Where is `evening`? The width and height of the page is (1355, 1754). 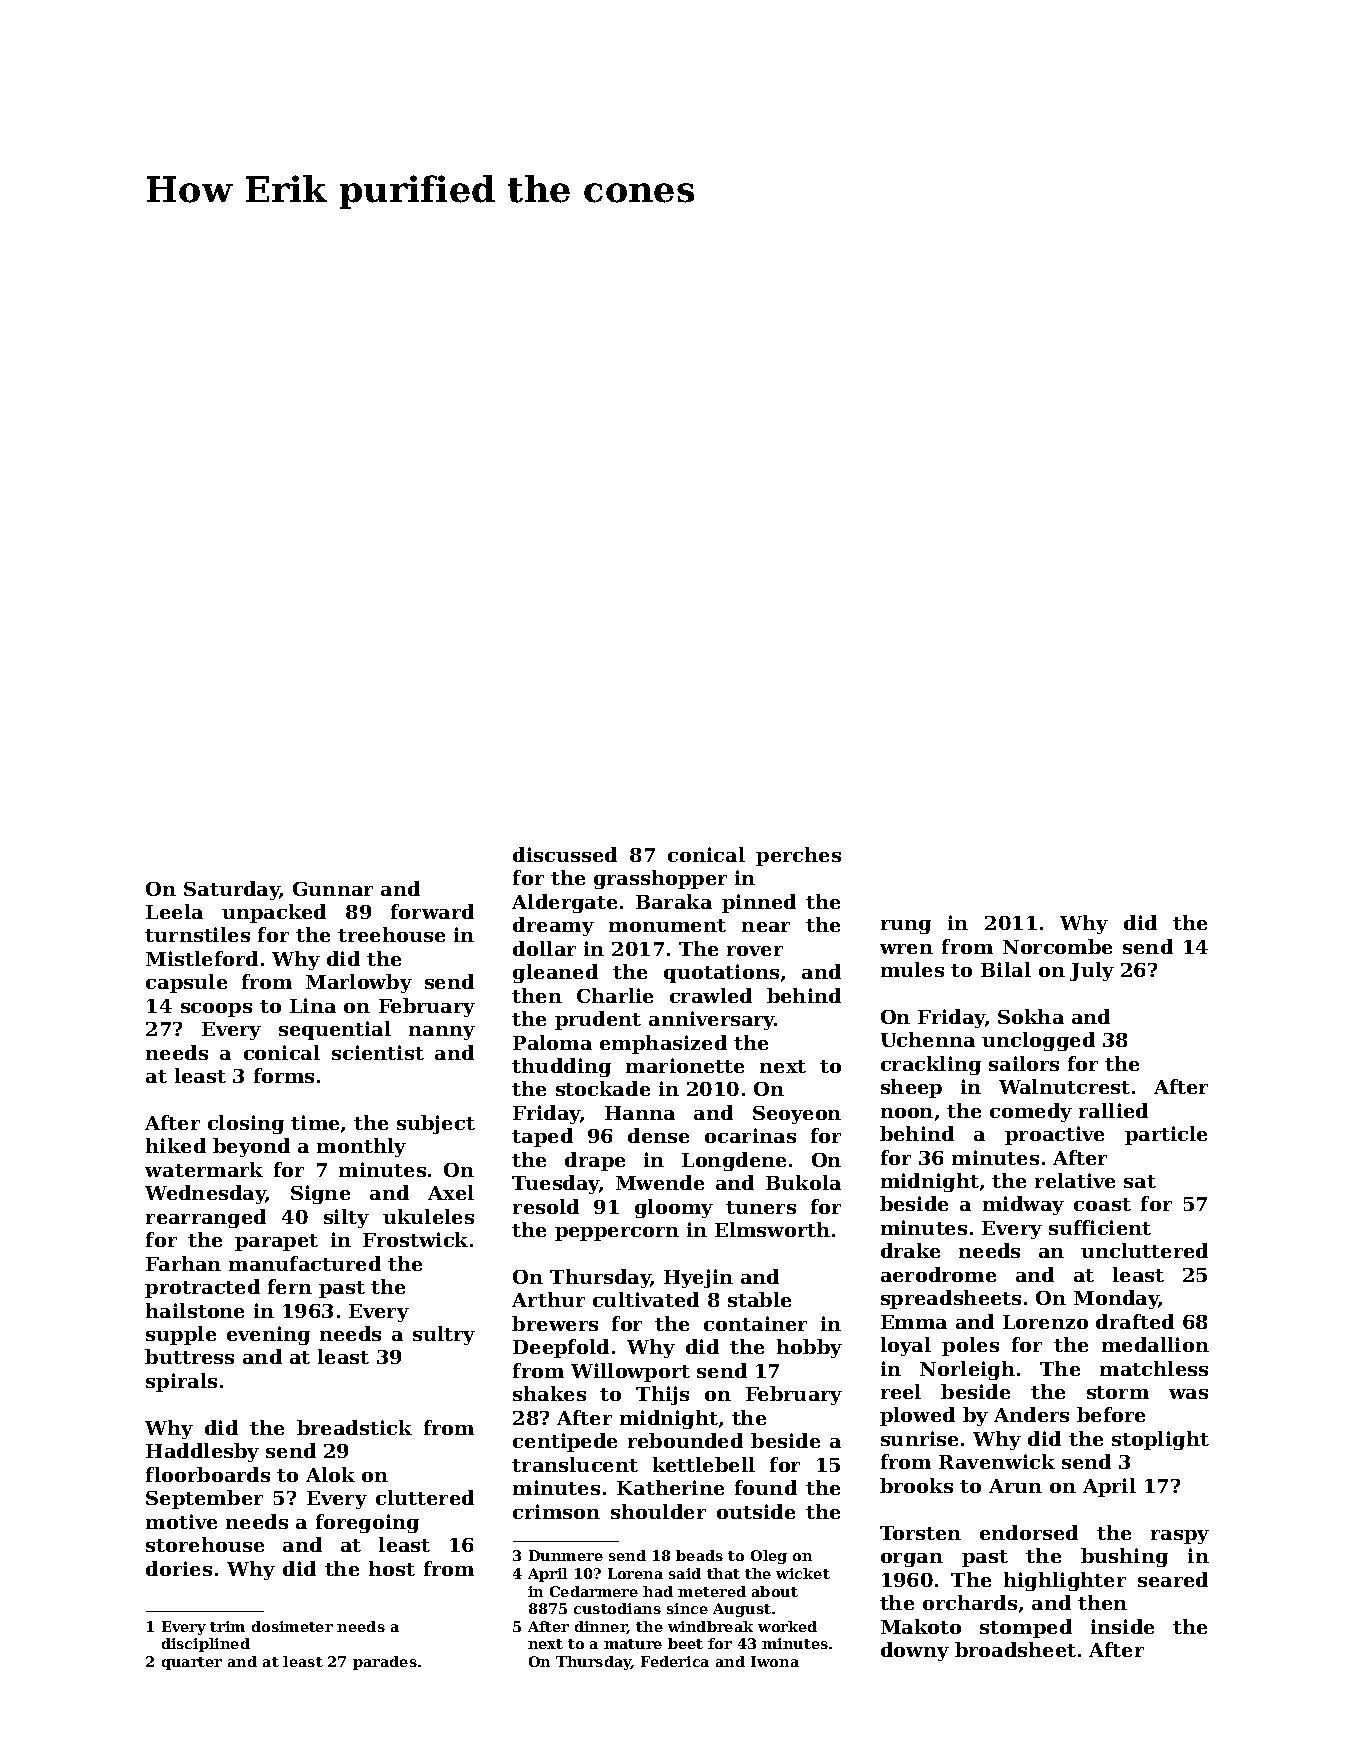
evening is located at coordinates (268, 1335).
